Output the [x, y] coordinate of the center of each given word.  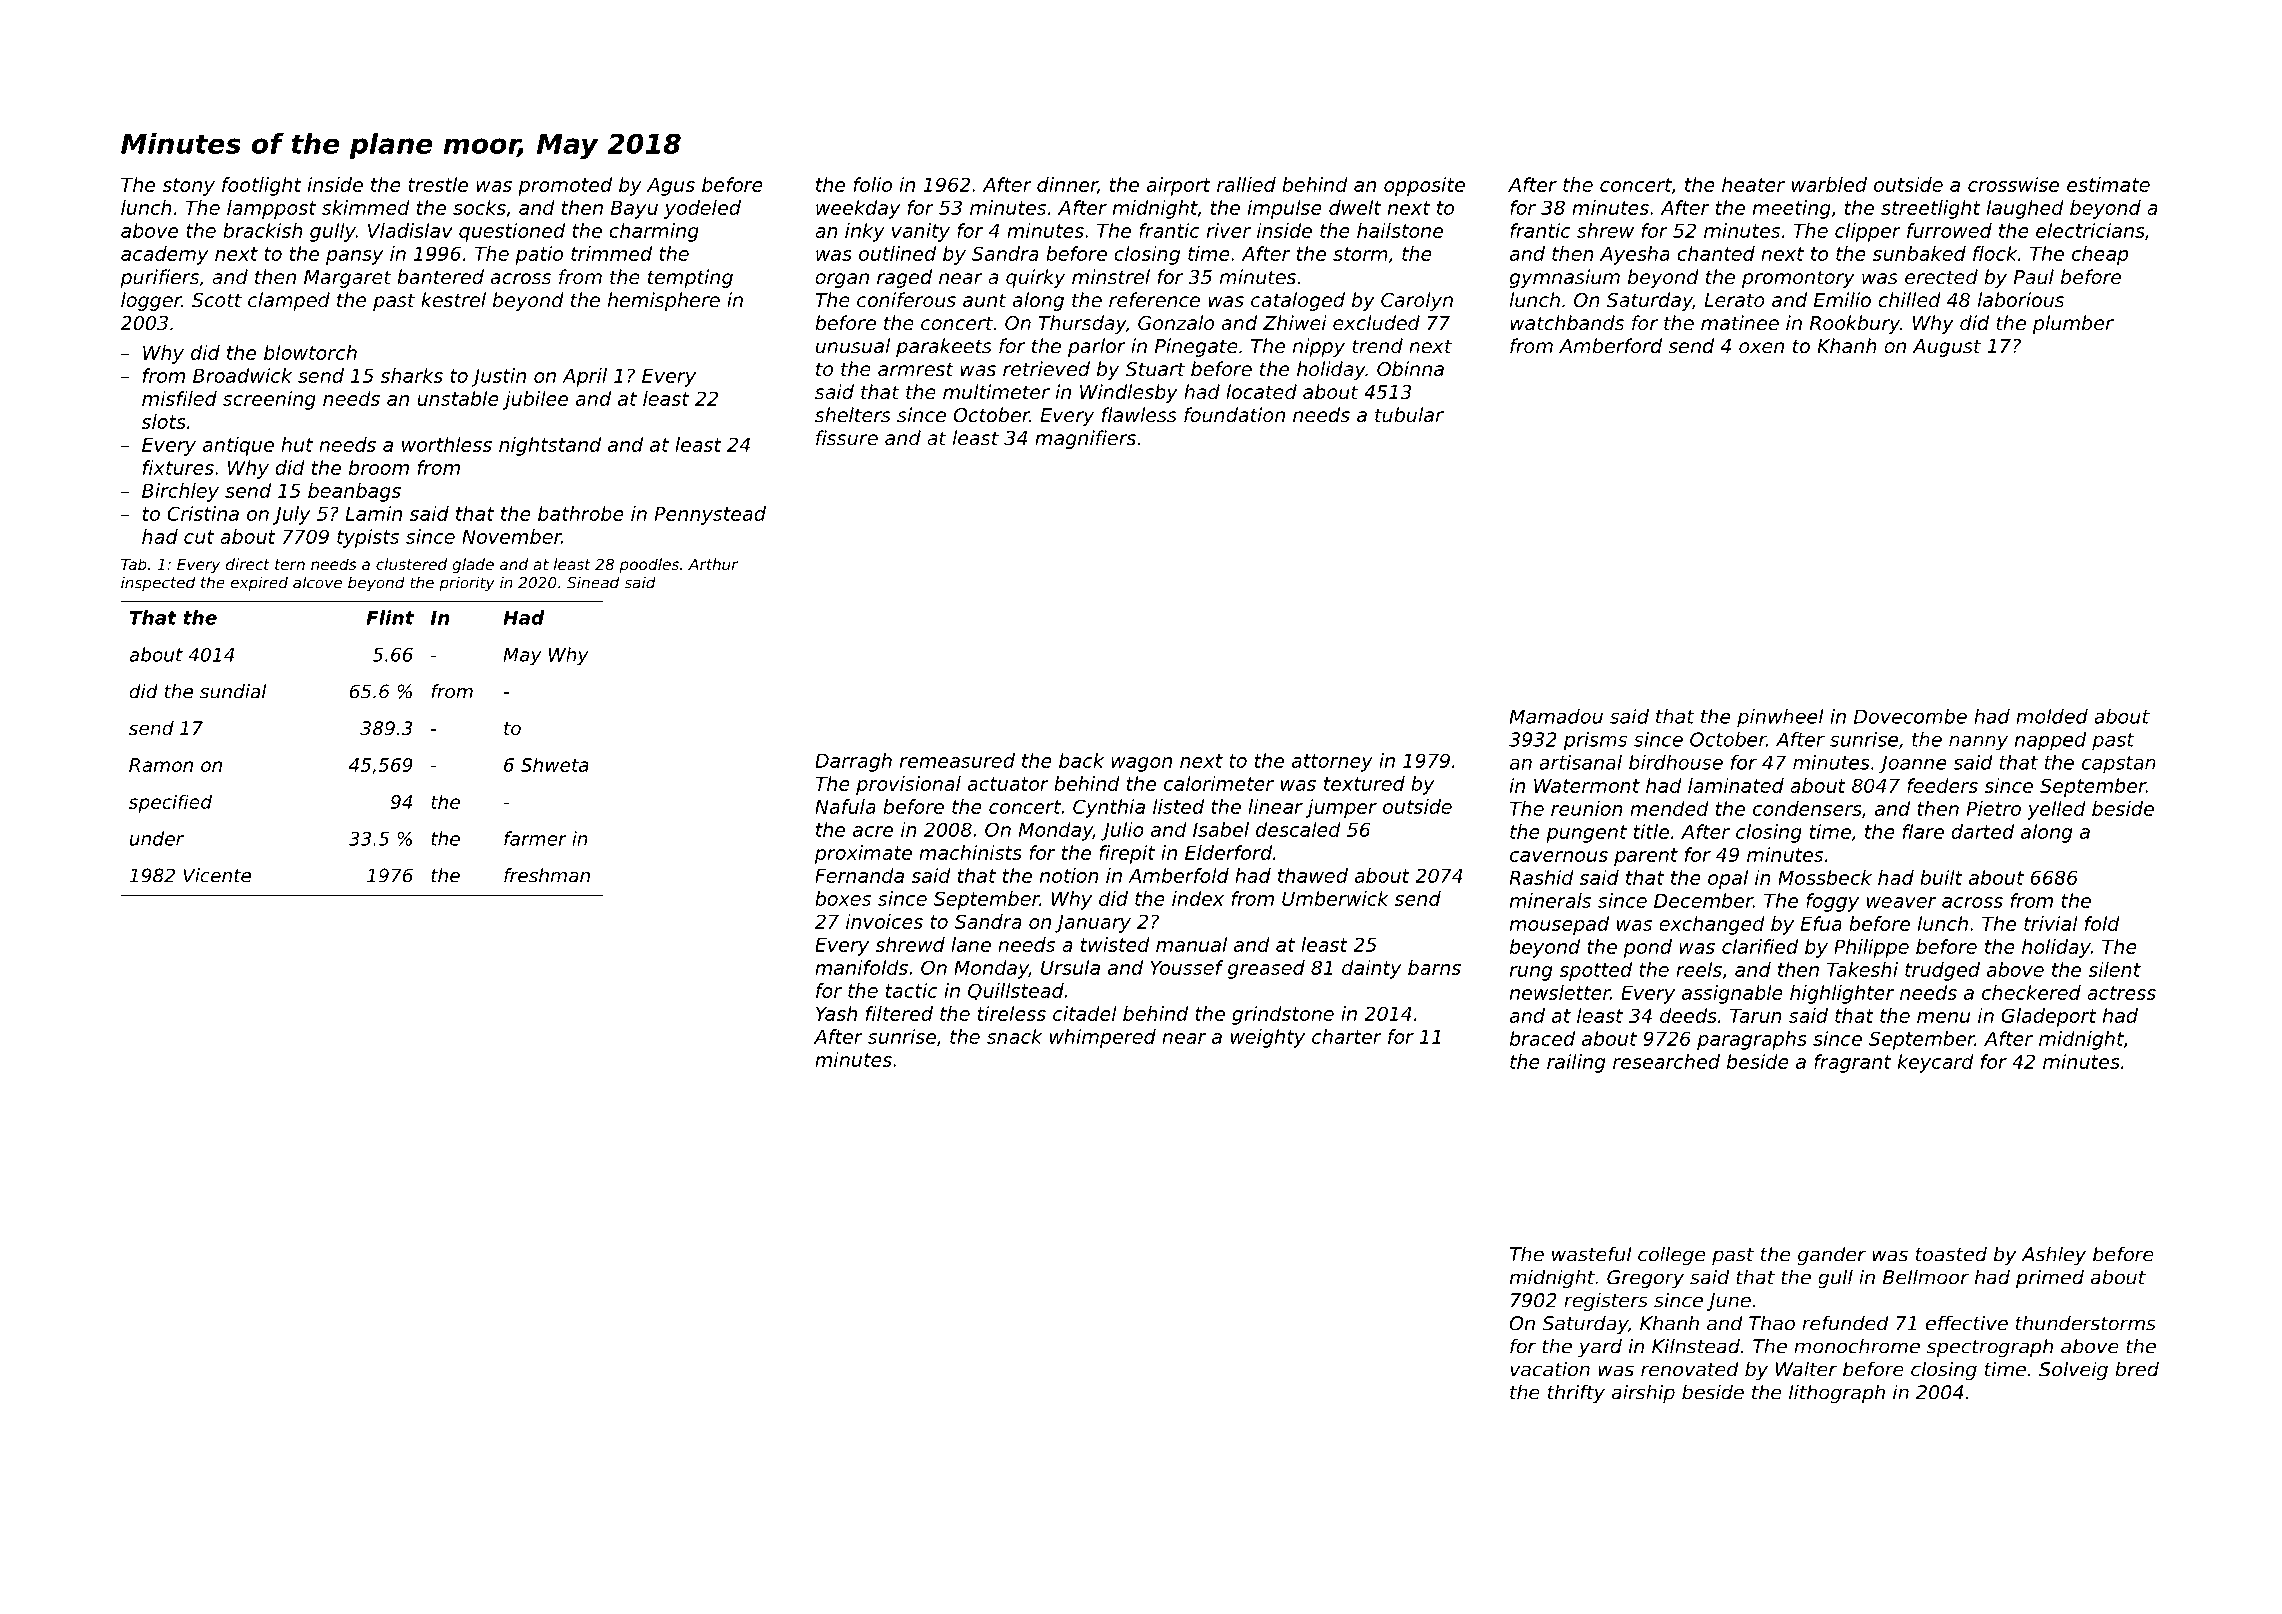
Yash [836, 1013]
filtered [899, 1013]
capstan [2119, 765]
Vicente [217, 875]
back [1081, 760]
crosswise [2013, 184]
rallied [1246, 184]
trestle [438, 184]
